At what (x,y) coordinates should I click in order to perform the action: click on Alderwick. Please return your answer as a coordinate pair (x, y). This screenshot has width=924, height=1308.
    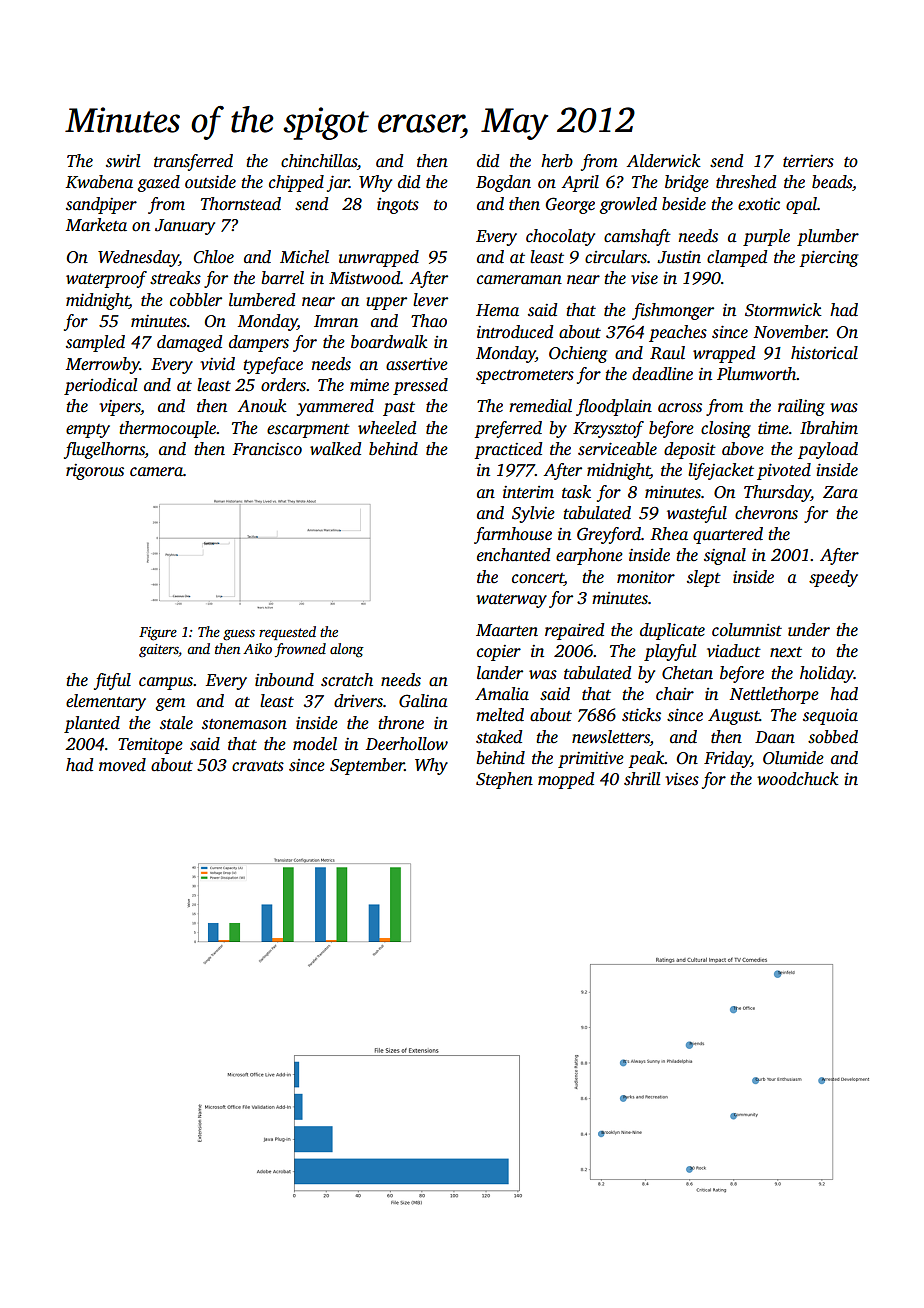
    Looking at the image, I should click on (663, 161).
